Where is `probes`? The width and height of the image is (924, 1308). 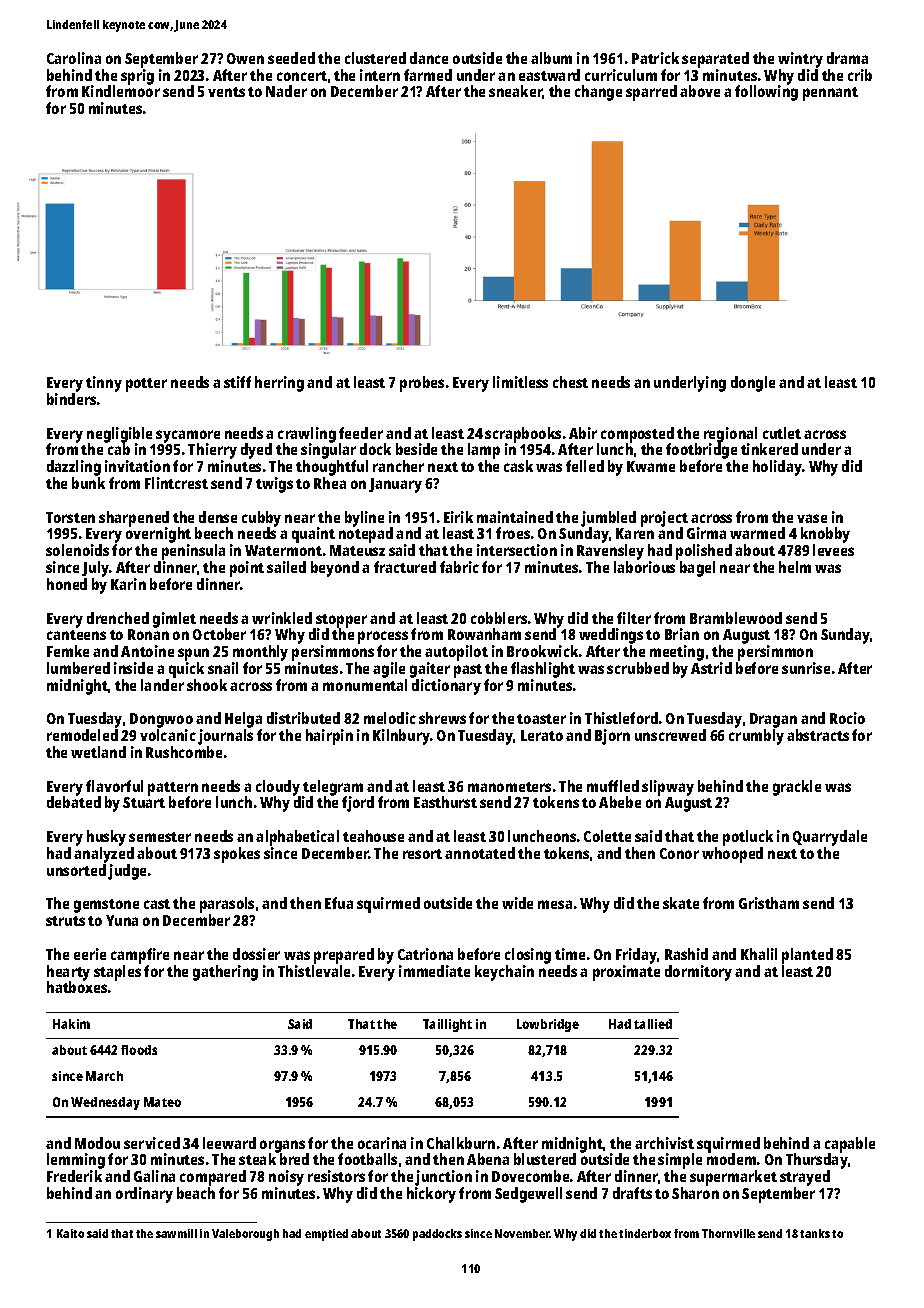 probes is located at coordinates (422, 384).
